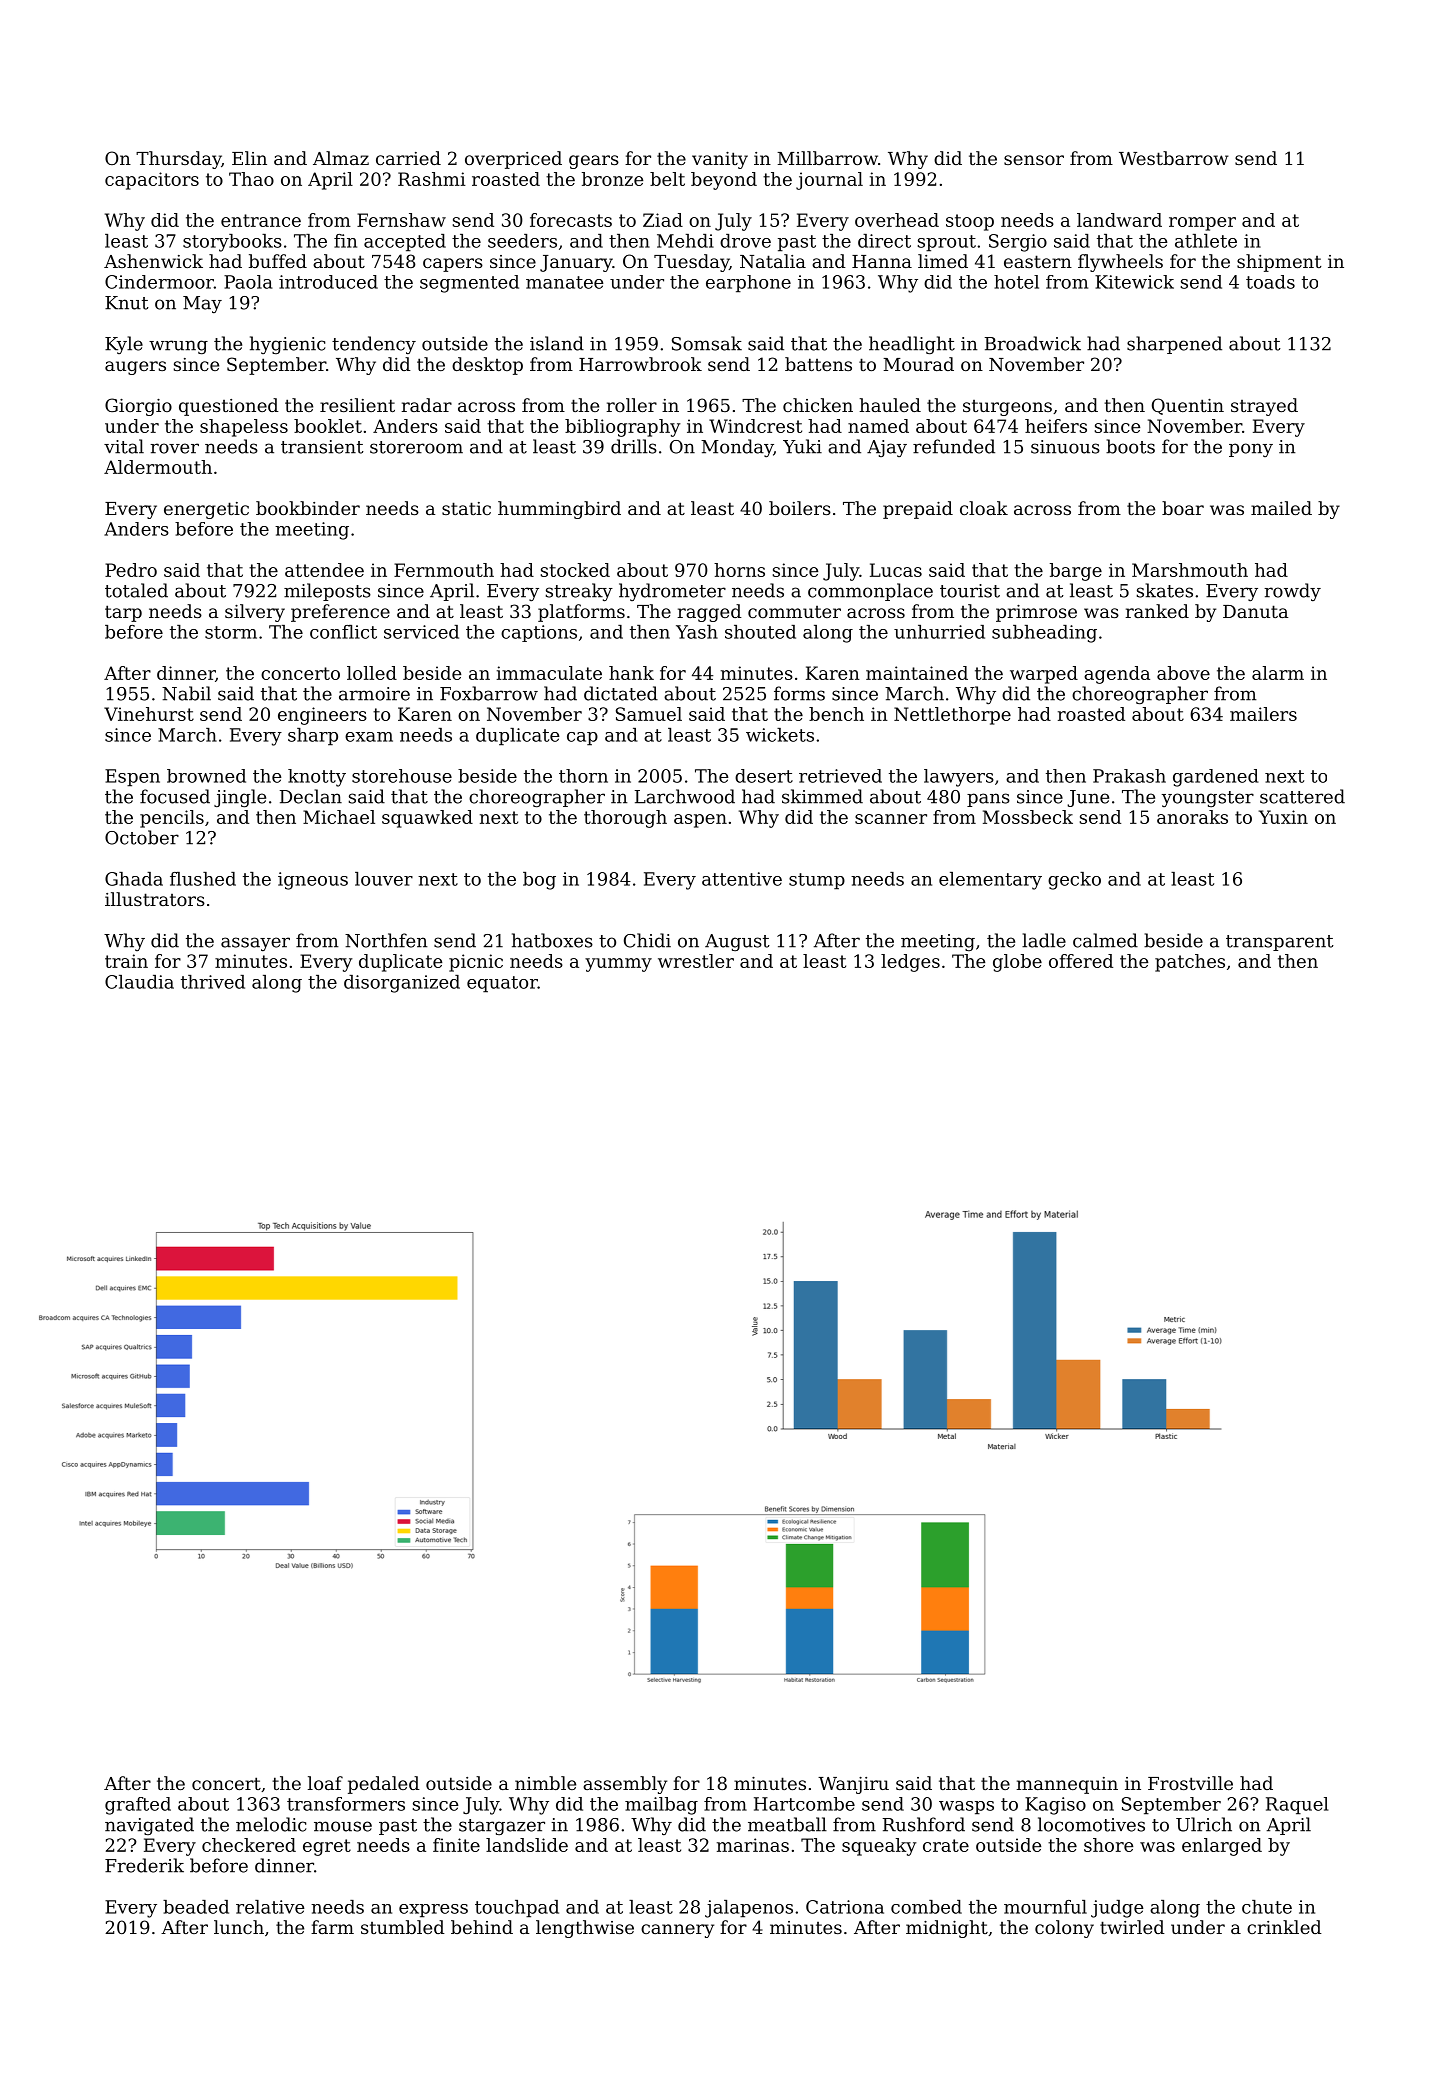  What do you see at coordinates (910, 963) in the document?
I see `ledges` at bounding box center [910, 963].
